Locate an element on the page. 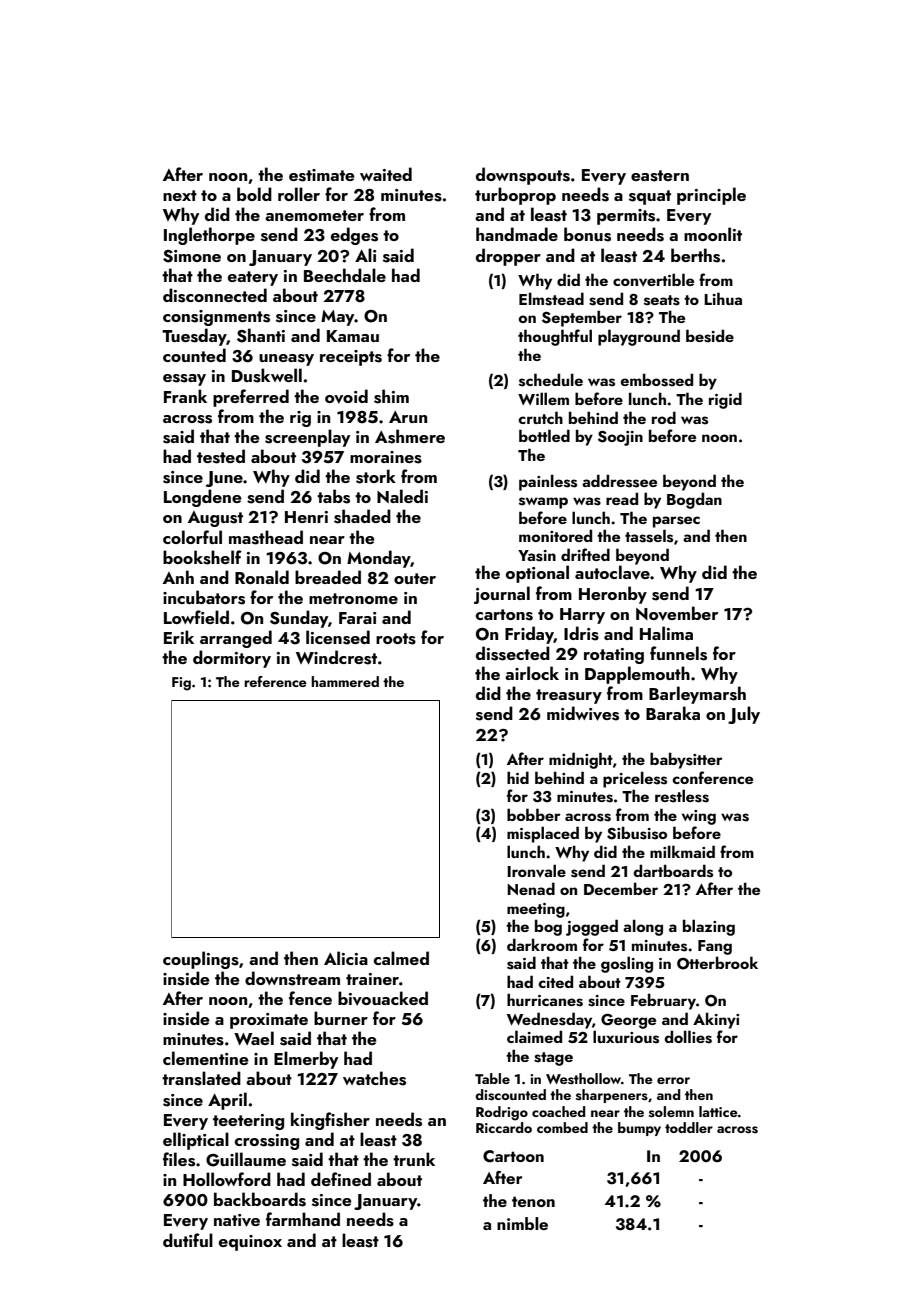  waited is located at coordinates (386, 174).
